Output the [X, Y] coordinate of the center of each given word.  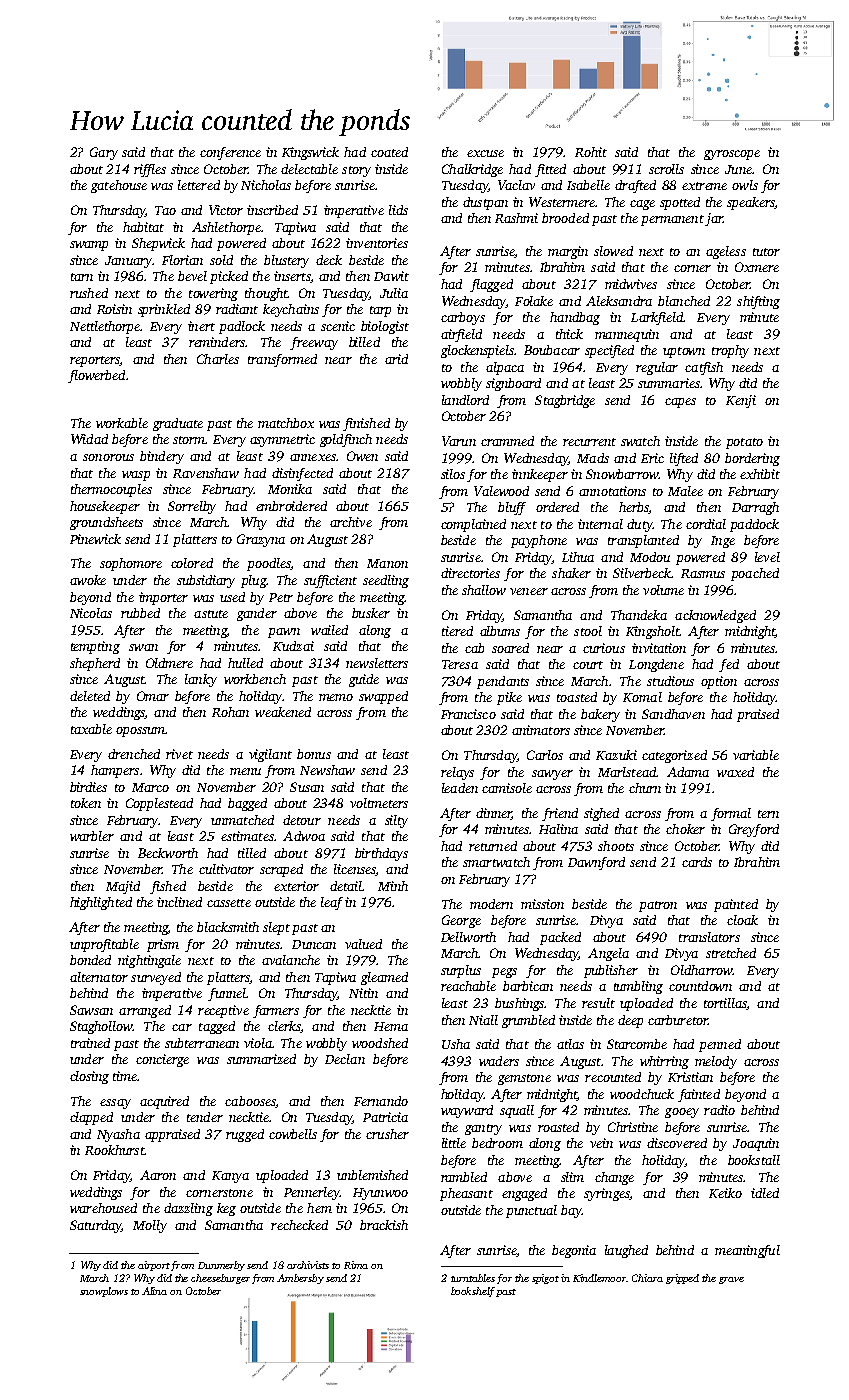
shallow [484, 590]
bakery [600, 715]
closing [89, 1077]
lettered [199, 185]
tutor [766, 252]
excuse [485, 153]
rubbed [140, 613]
